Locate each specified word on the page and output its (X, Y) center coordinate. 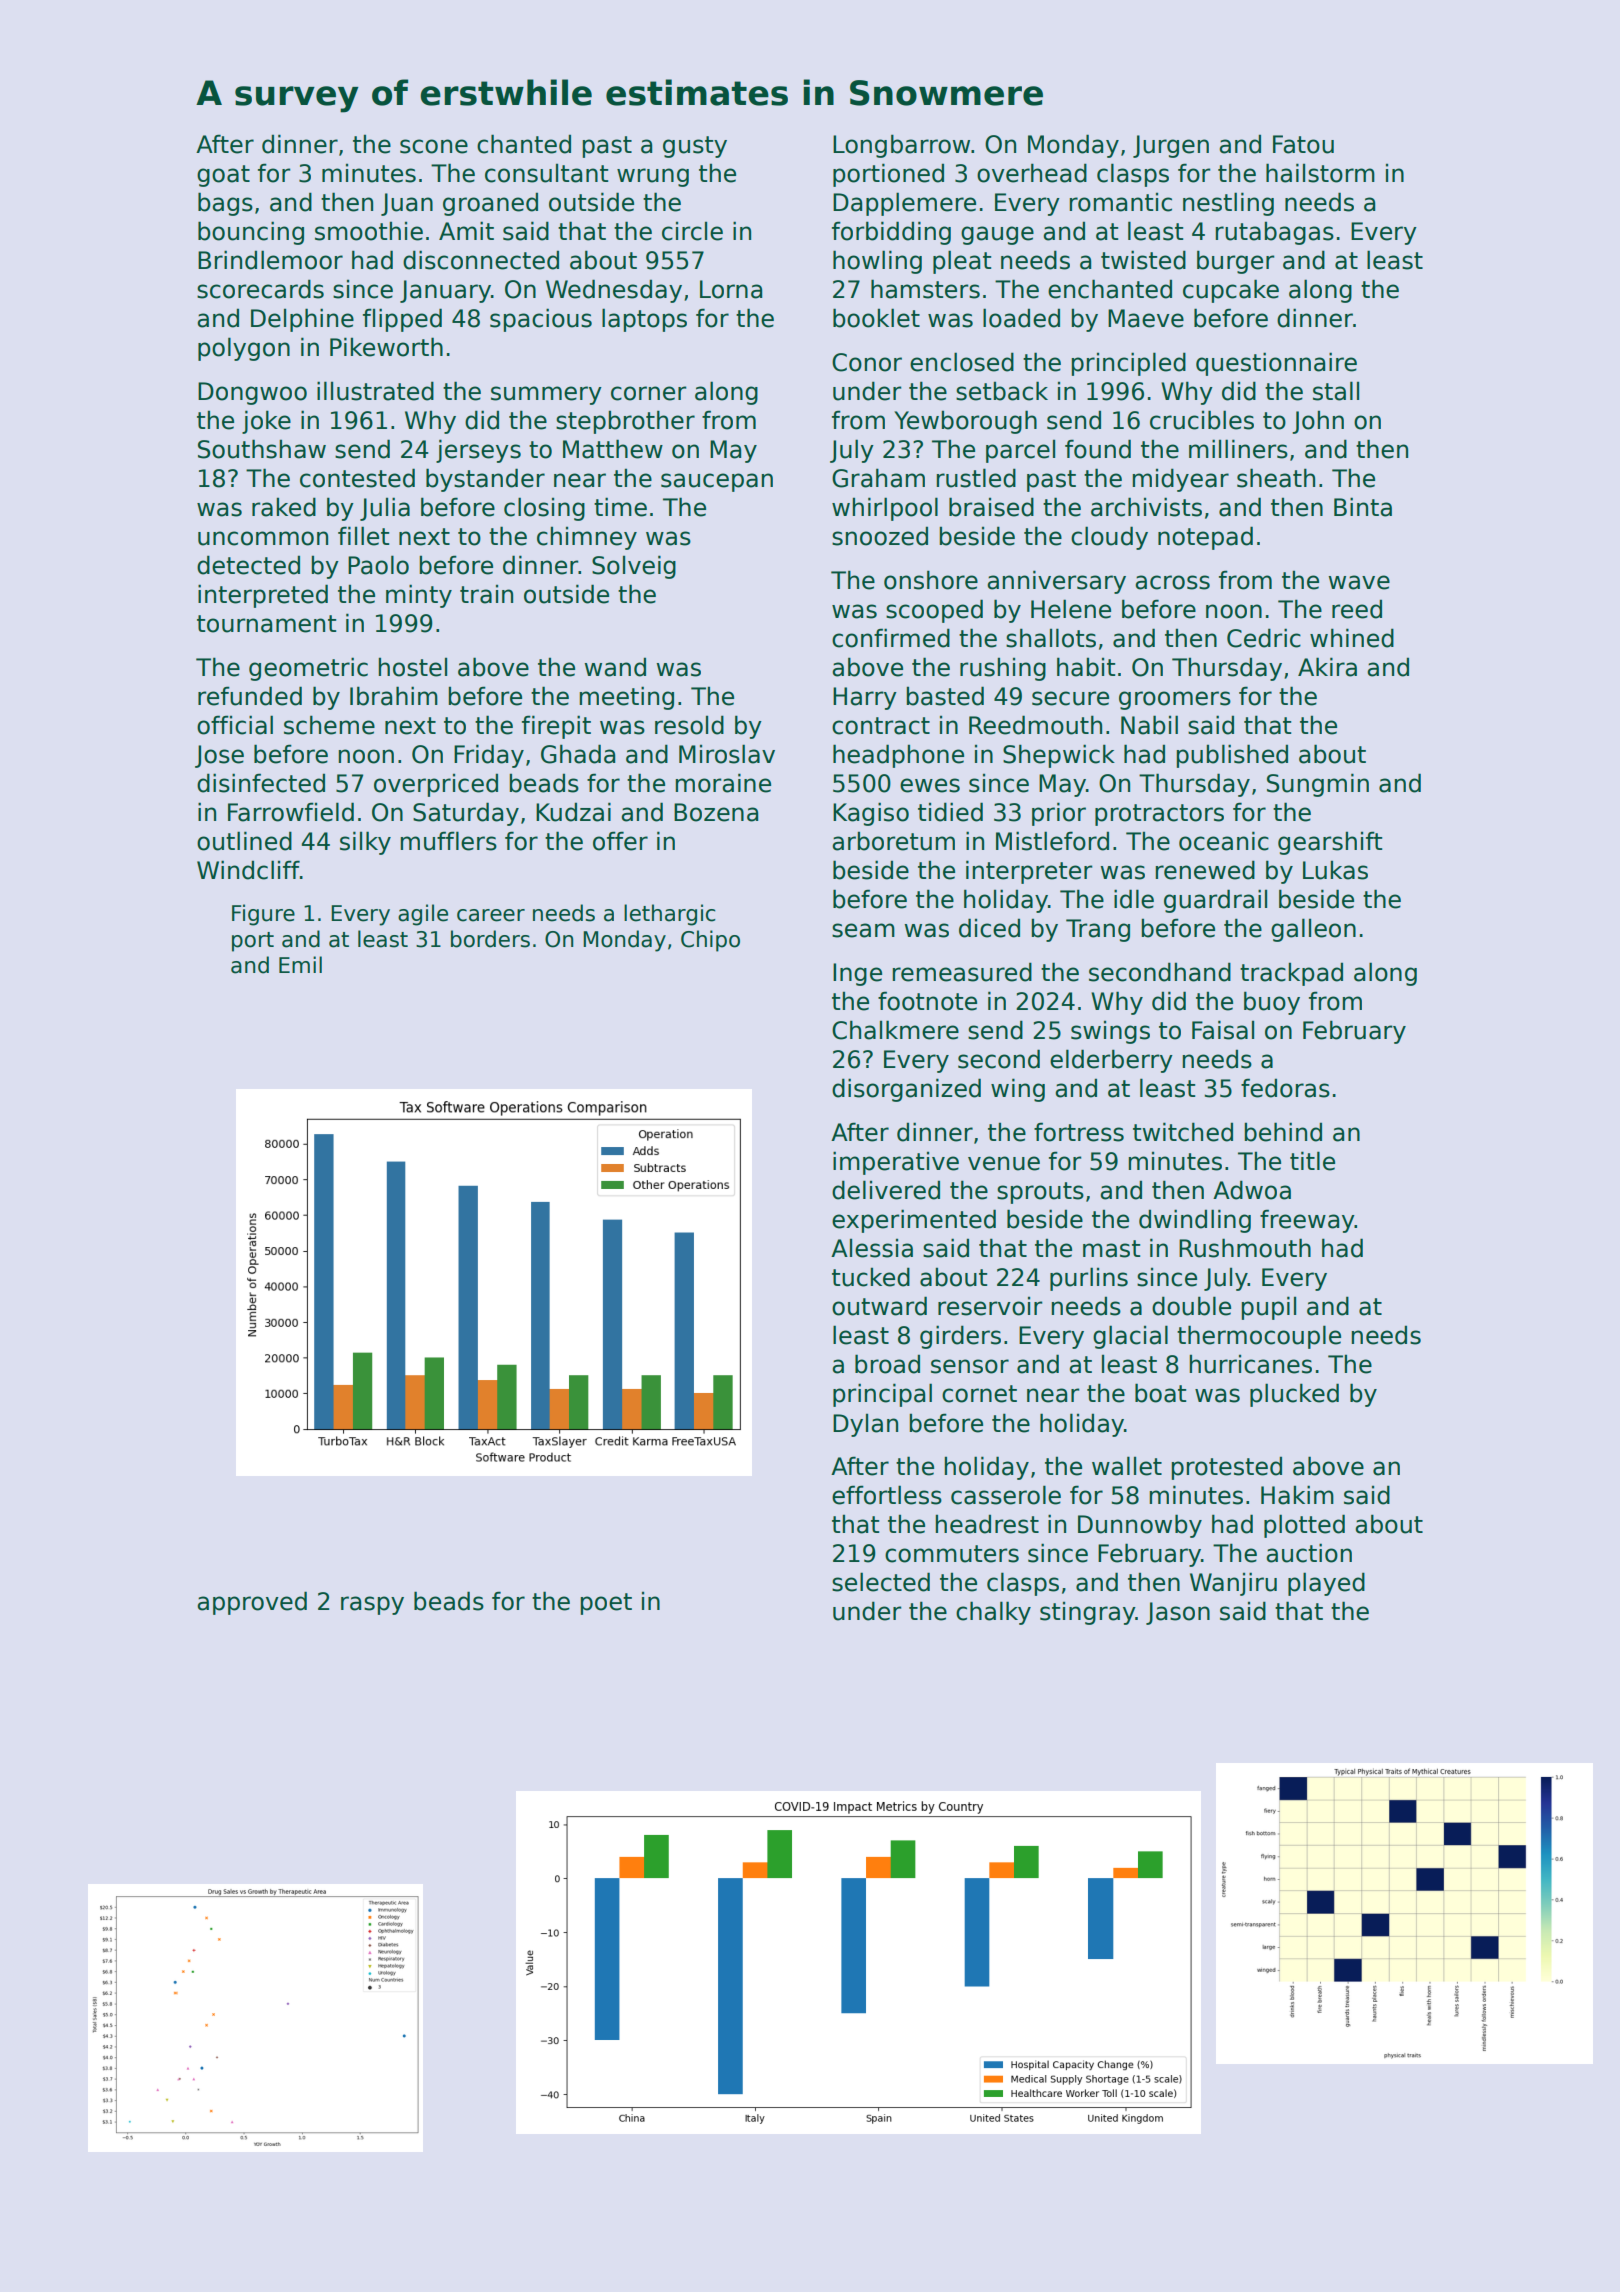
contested (357, 478)
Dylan (865, 1425)
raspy (372, 1605)
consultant (547, 173)
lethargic (670, 915)
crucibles (1202, 420)
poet (606, 1604)
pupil (1269, 1308)
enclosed (962, 362)
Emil (300, 964)
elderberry (1111, 1061)
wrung (653, 177)
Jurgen (1171, 146)
